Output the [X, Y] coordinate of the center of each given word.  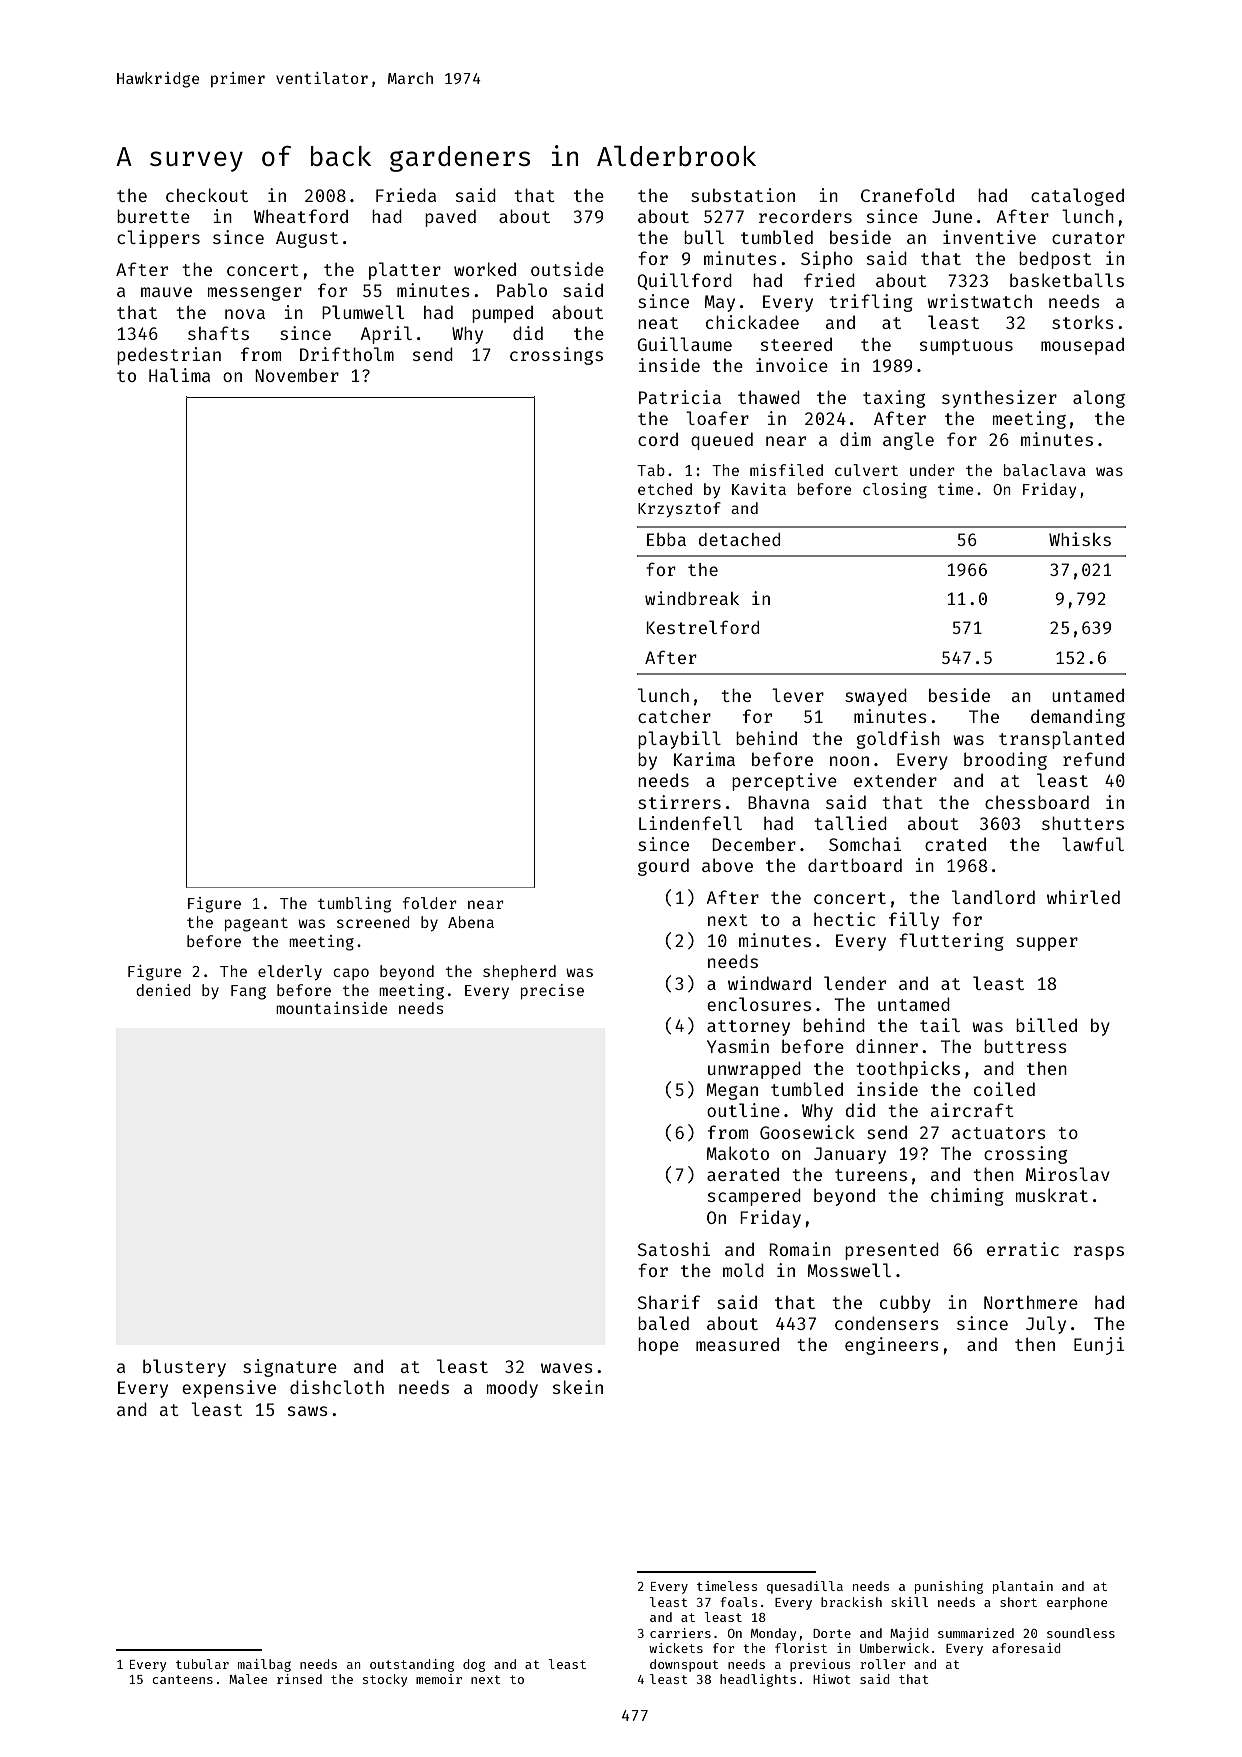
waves [567, 1368]
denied [163, 990]
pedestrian [169, 356]
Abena [471, 922]
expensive [229, 1389]
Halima [179, 375]
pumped [502, 314]
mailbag [264, 1665]
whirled [1083, 897]
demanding [1078, 718]
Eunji [1099, 1346]
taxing [894, 399]
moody [512, 1389]
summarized [976, 1633]
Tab [651, 470]
